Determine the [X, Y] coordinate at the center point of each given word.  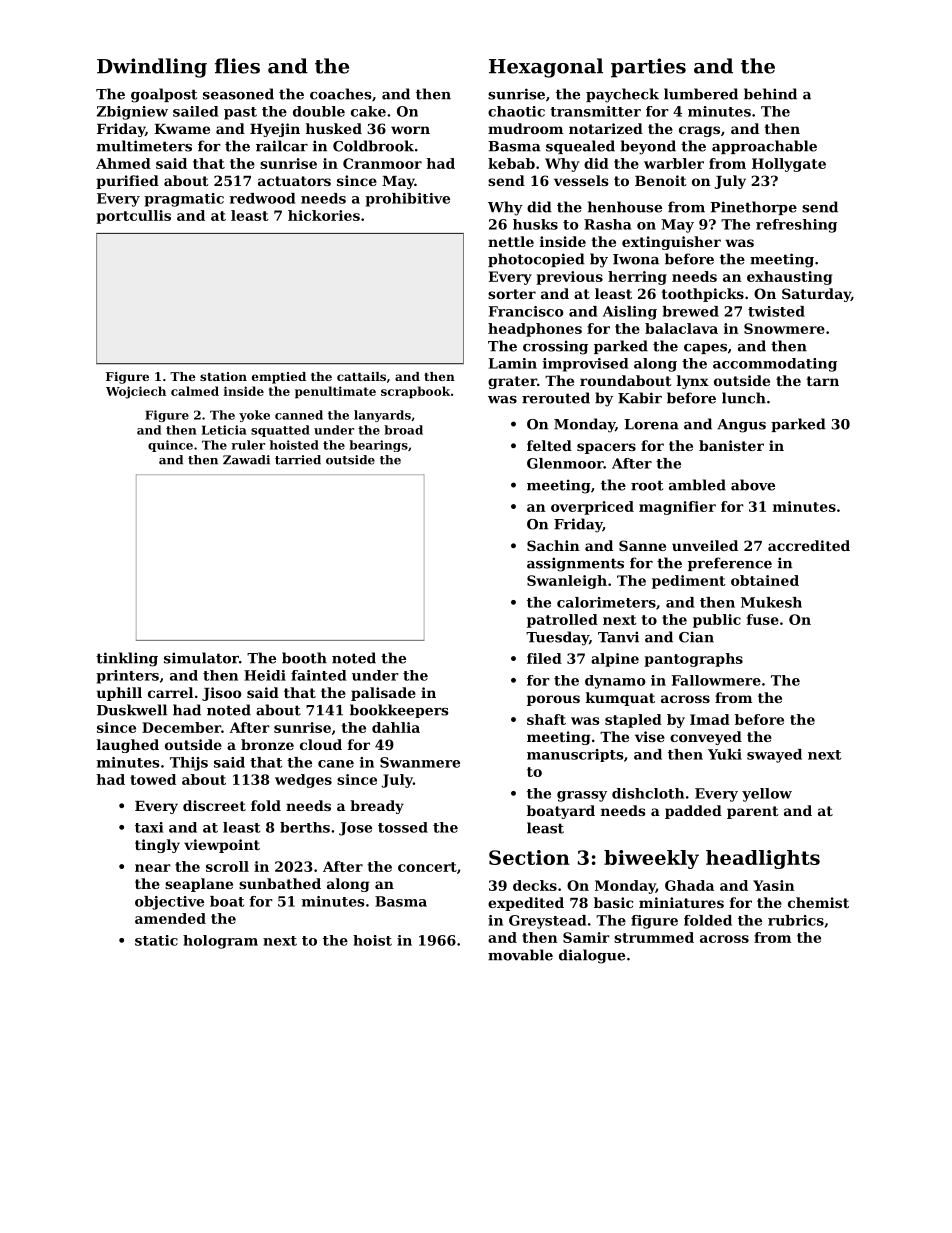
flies [237, 66]
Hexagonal [546, 68]
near [153, 868]
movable [520, 955]
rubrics [796, 920]
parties [648, 68]
